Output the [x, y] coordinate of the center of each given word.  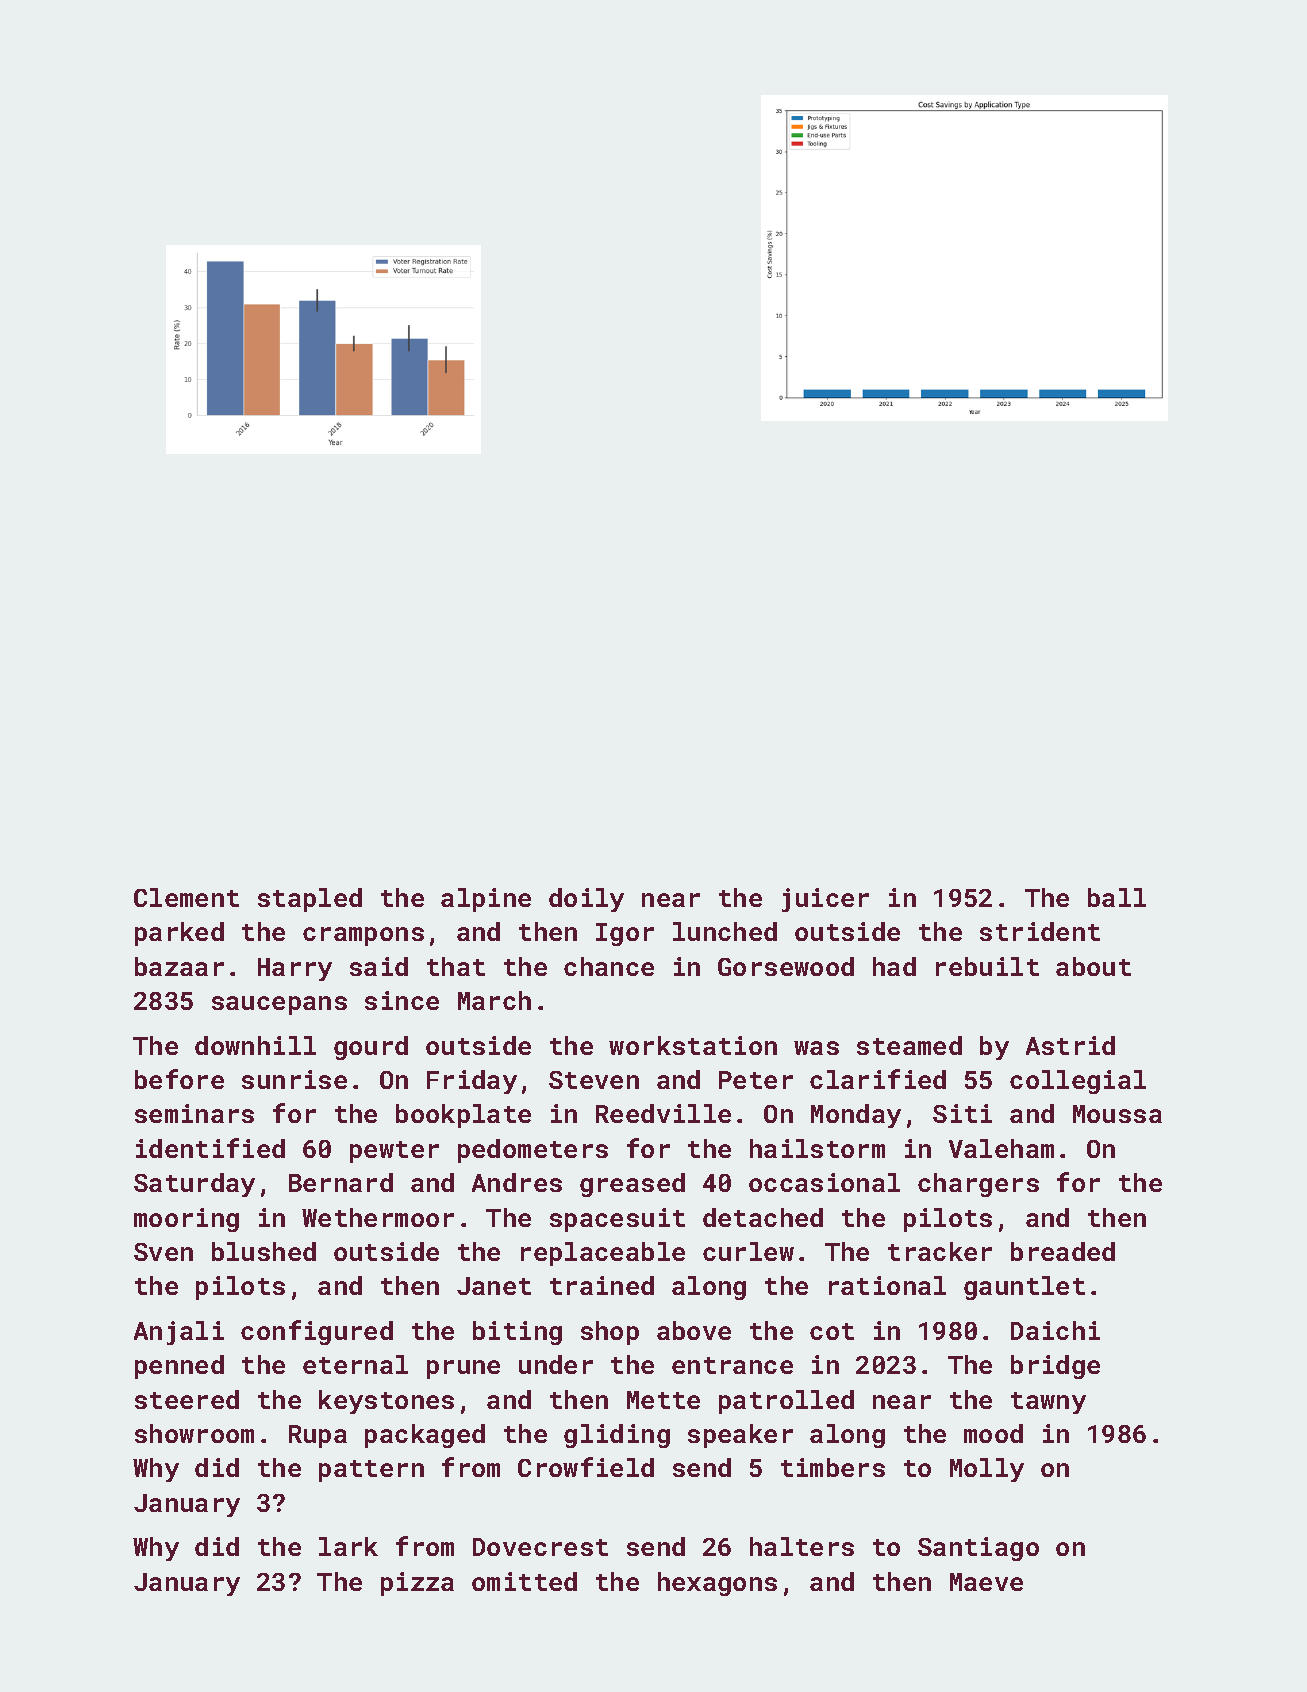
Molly [987, 1470]
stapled [310, 900]
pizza [417, 1584]
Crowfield [586, 1467]
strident [1040, 931]
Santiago [978, 1549]
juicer [825, 900]
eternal [355, 1364]
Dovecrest [540, 1547]
